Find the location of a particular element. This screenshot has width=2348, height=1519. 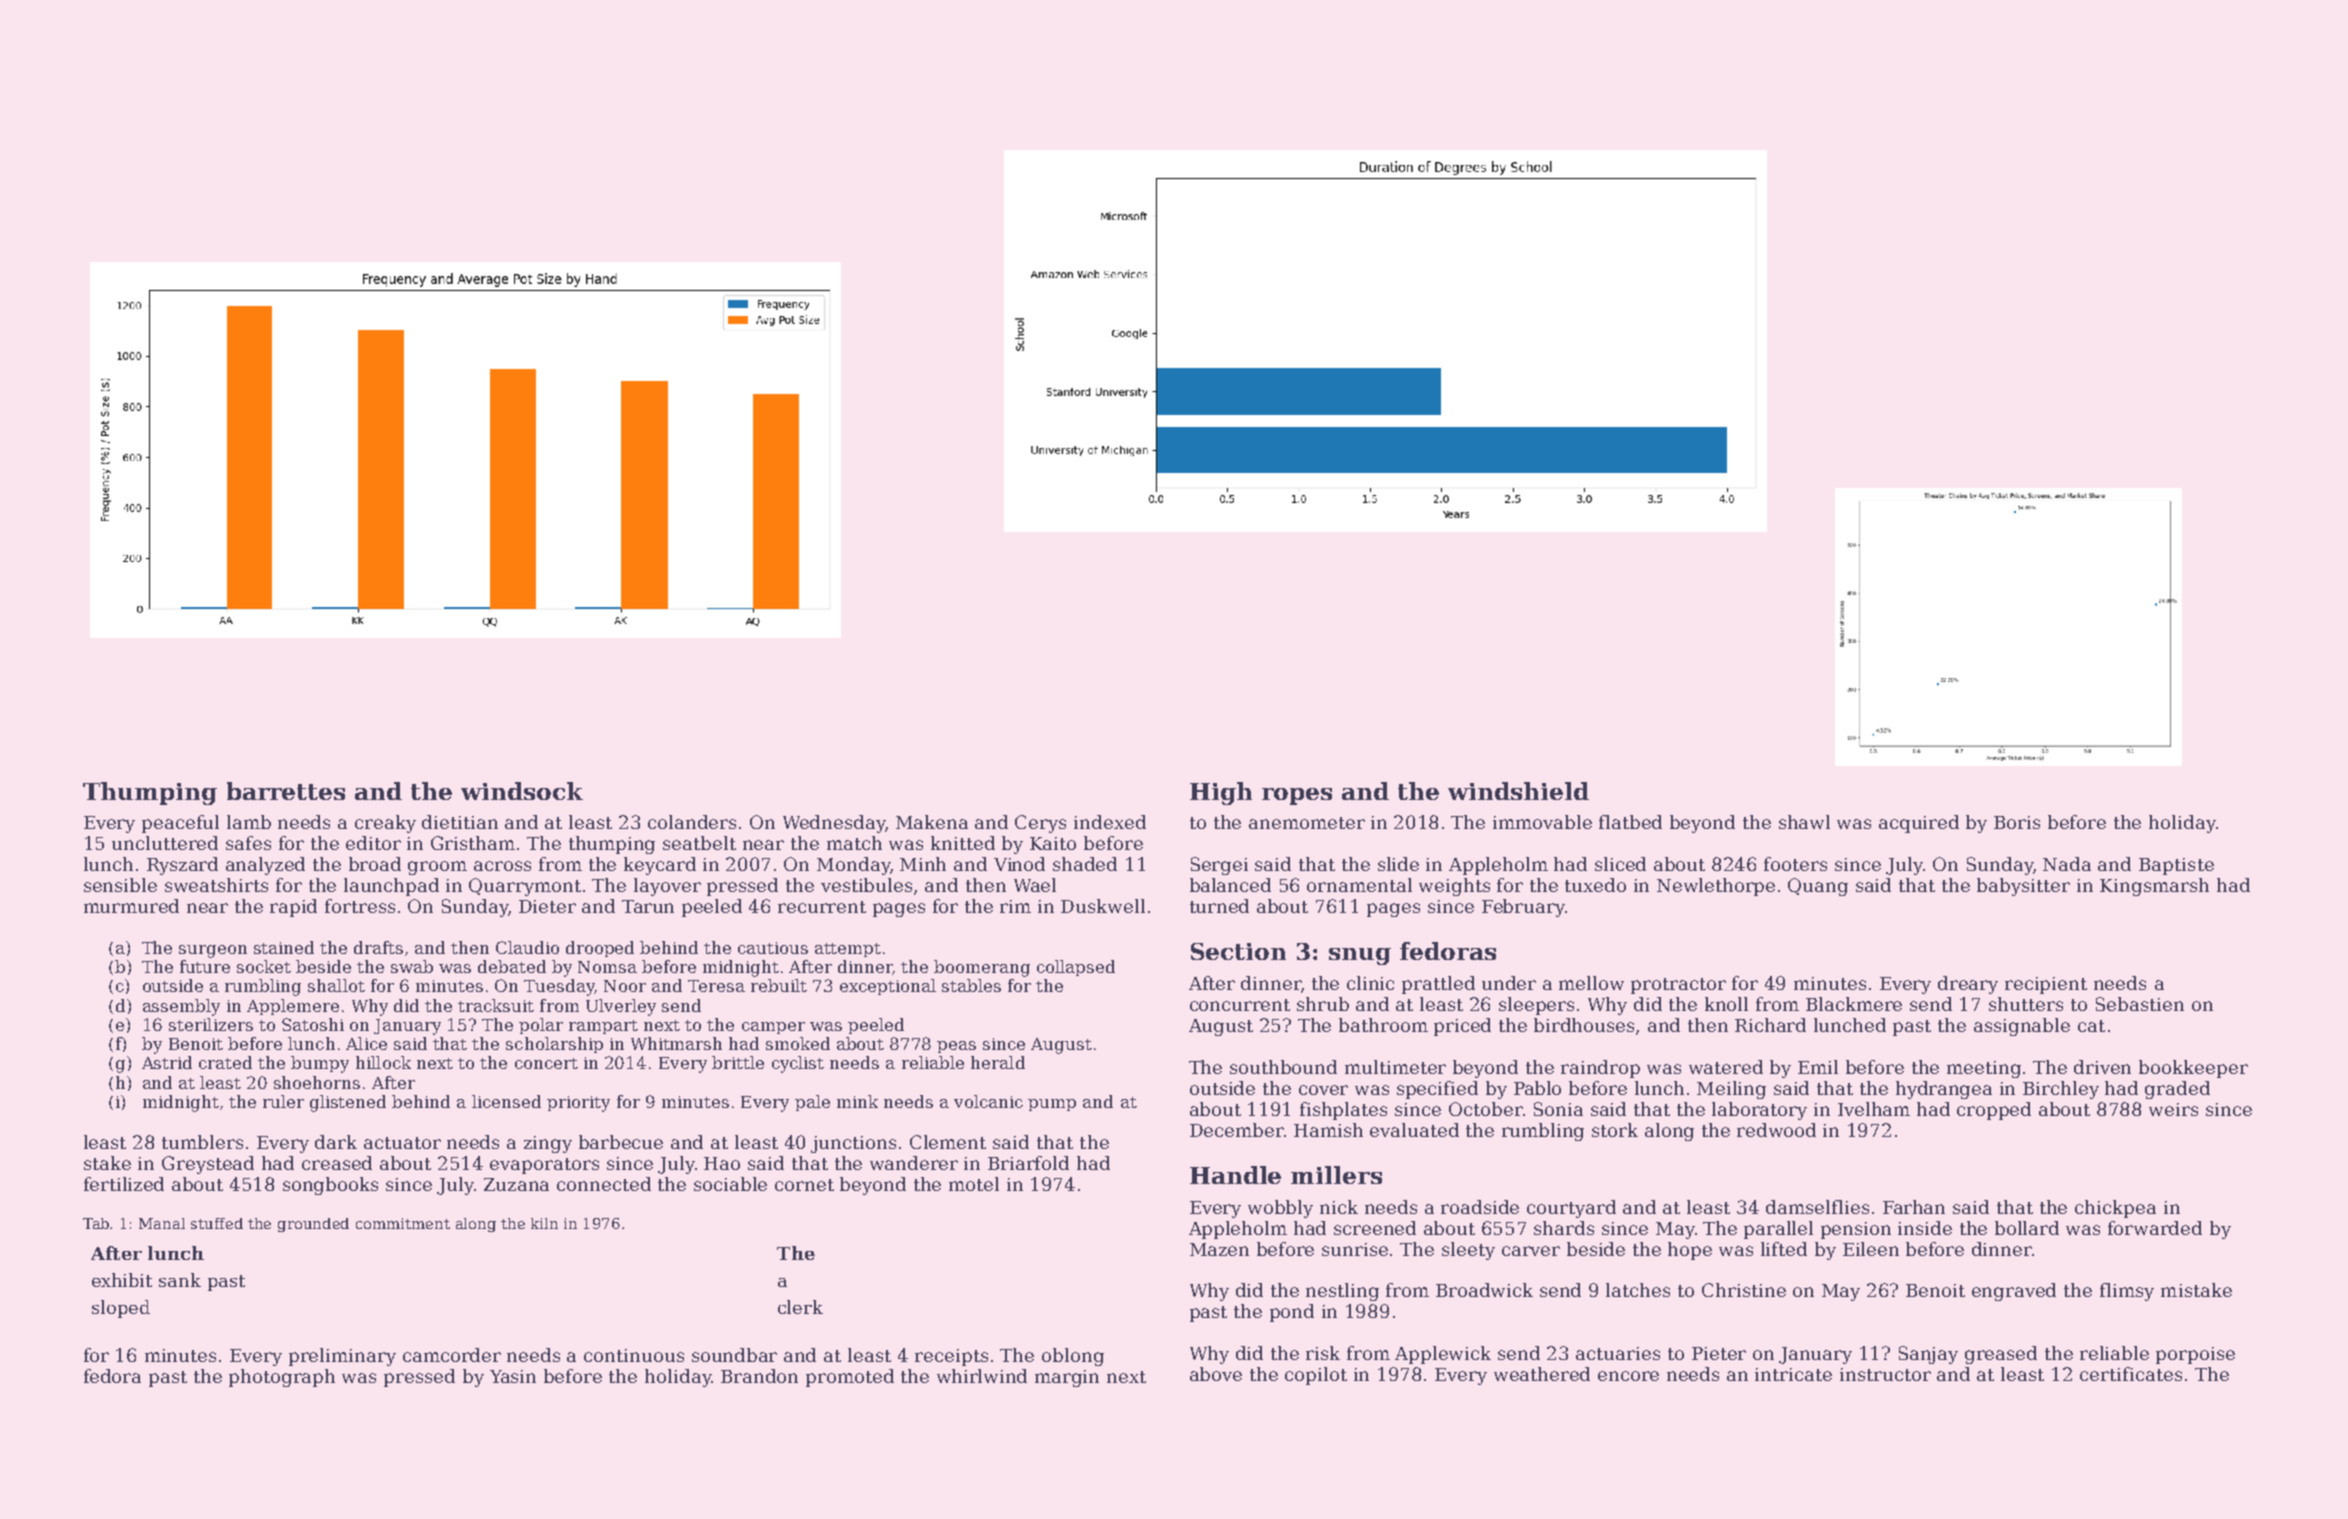

peas is located at coordinates (956, 1047).
